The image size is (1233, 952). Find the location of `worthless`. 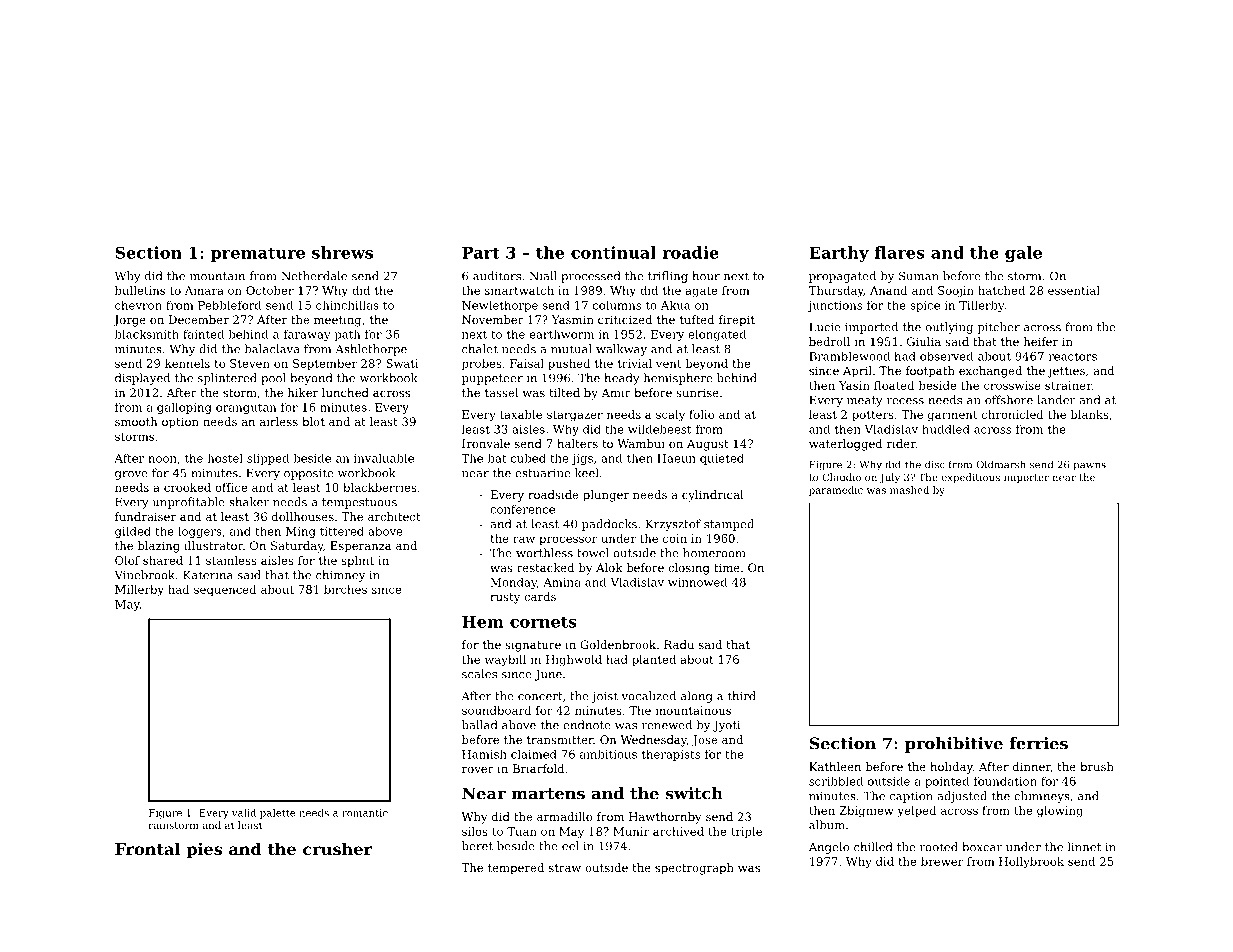

worthless is located at coordinates (544, 553).
